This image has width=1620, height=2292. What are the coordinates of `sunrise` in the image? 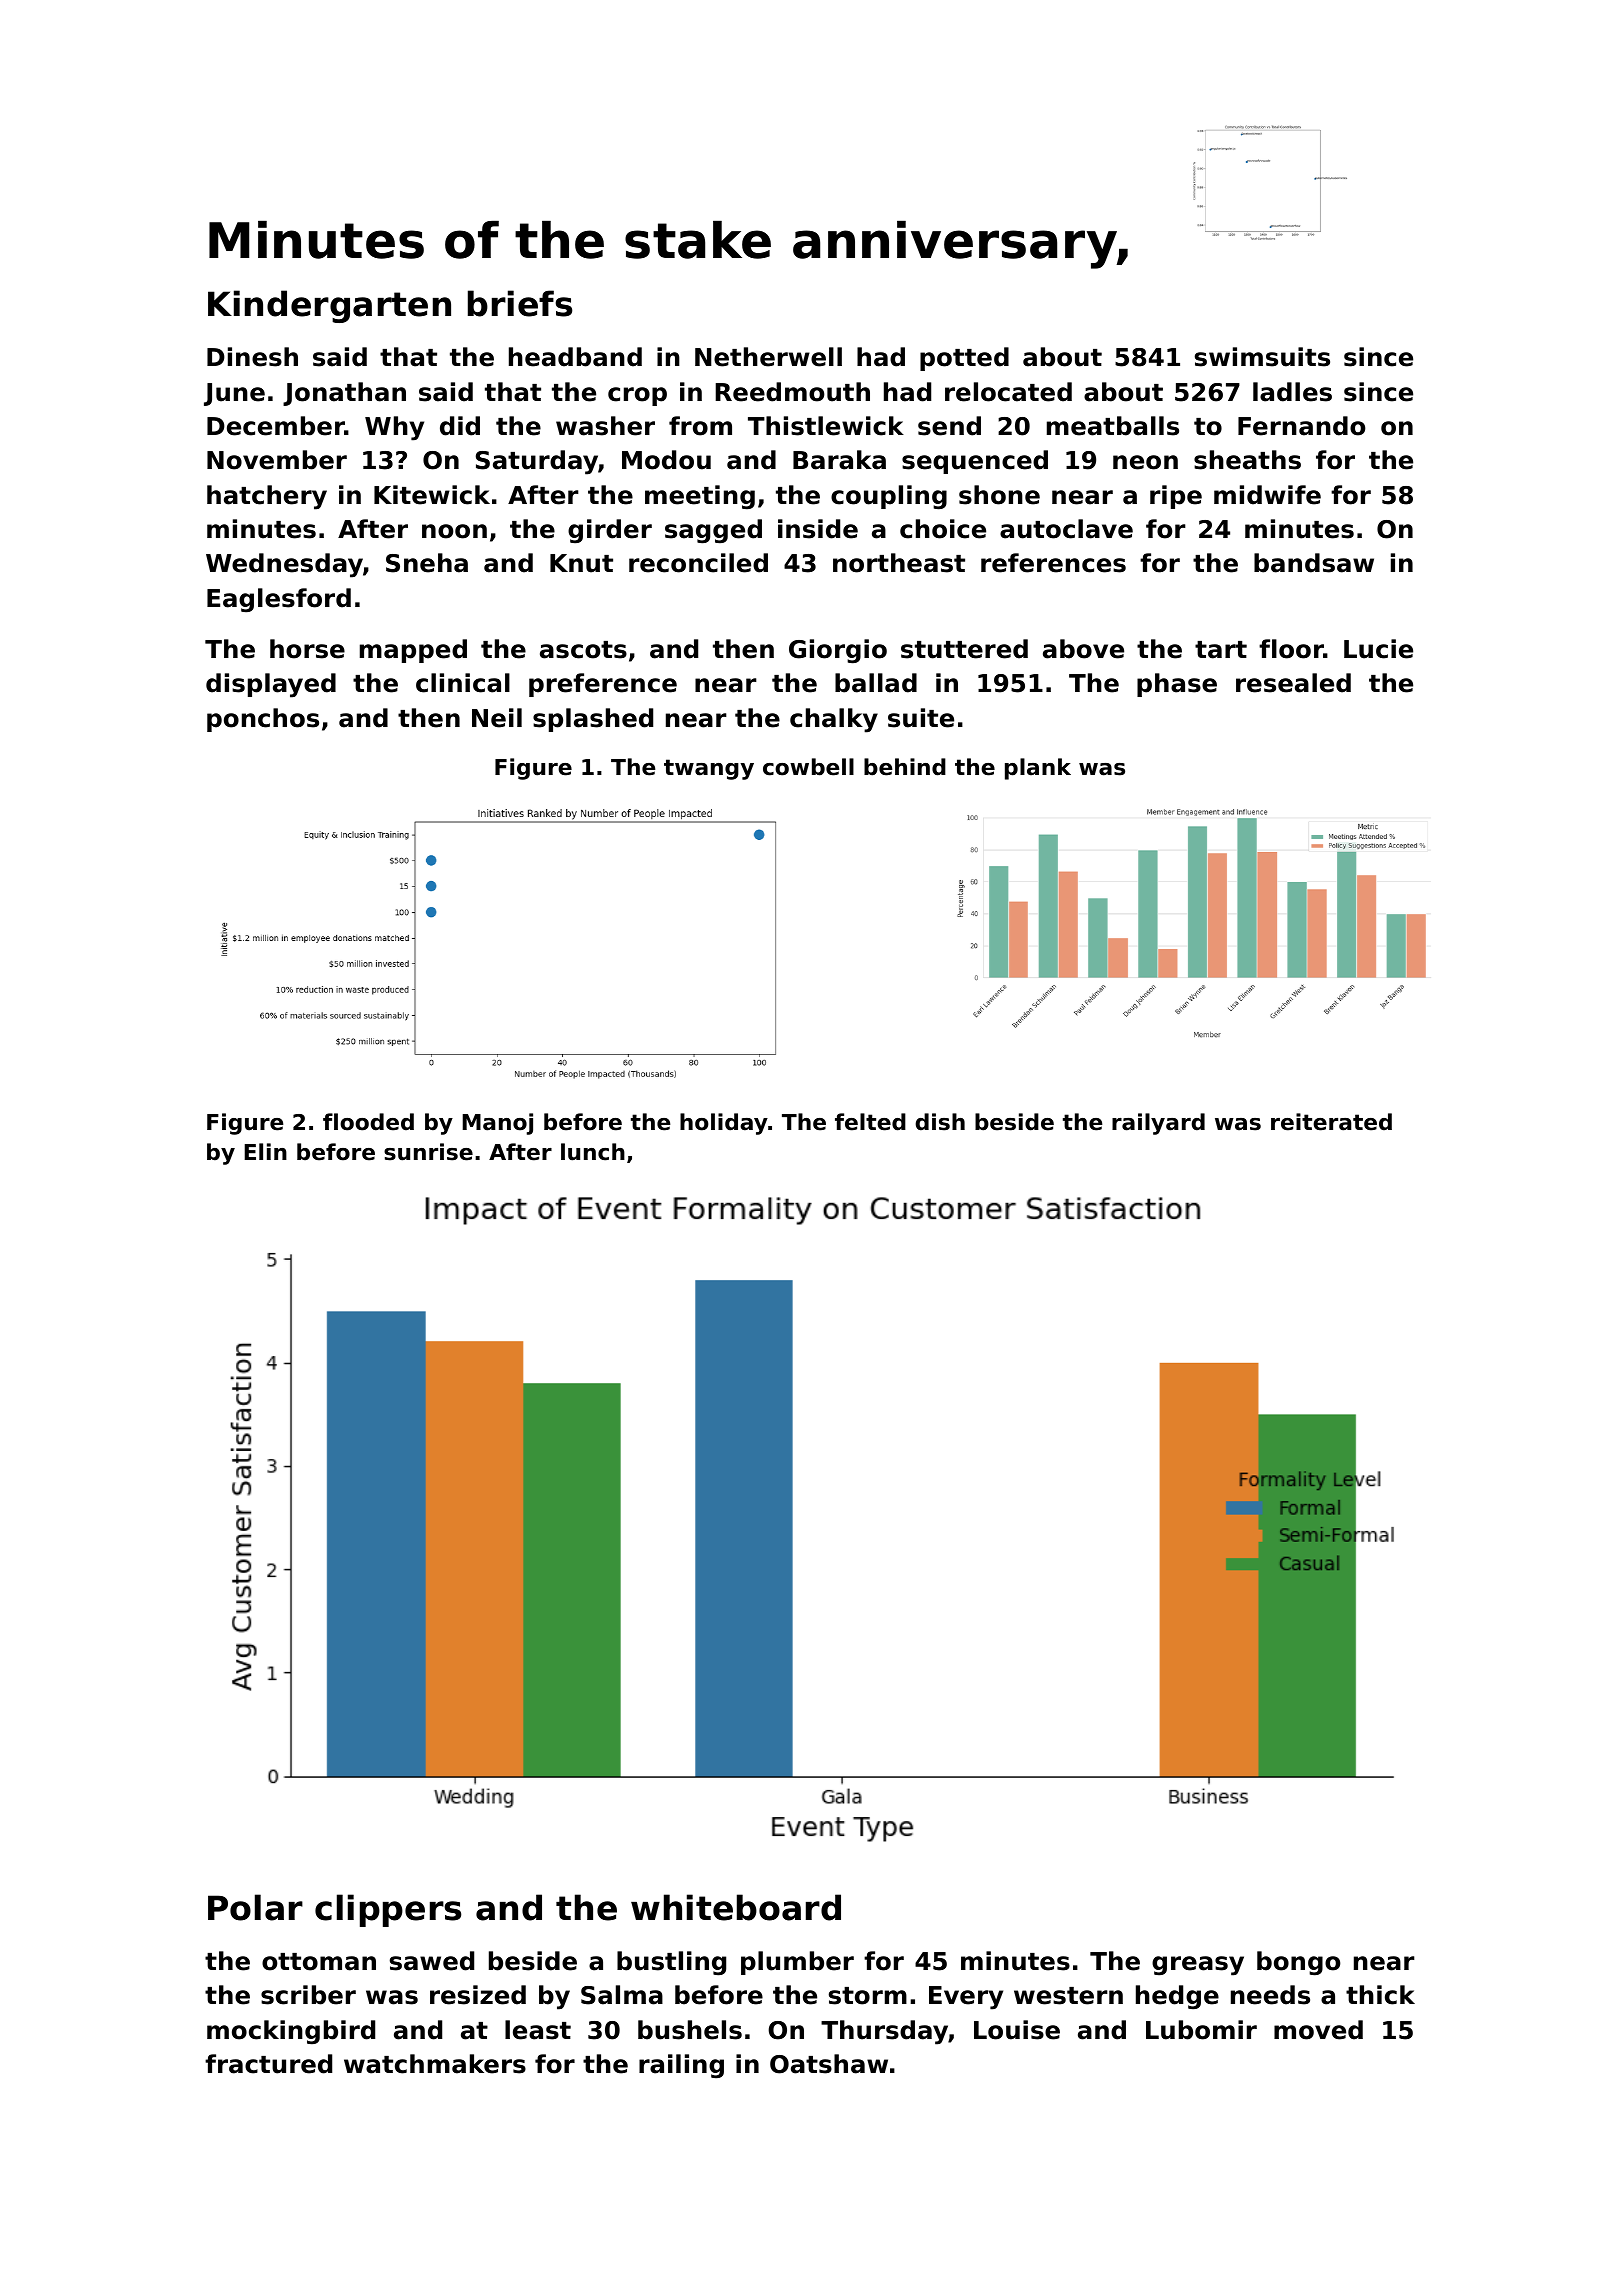 It's located at (428, 1152).
